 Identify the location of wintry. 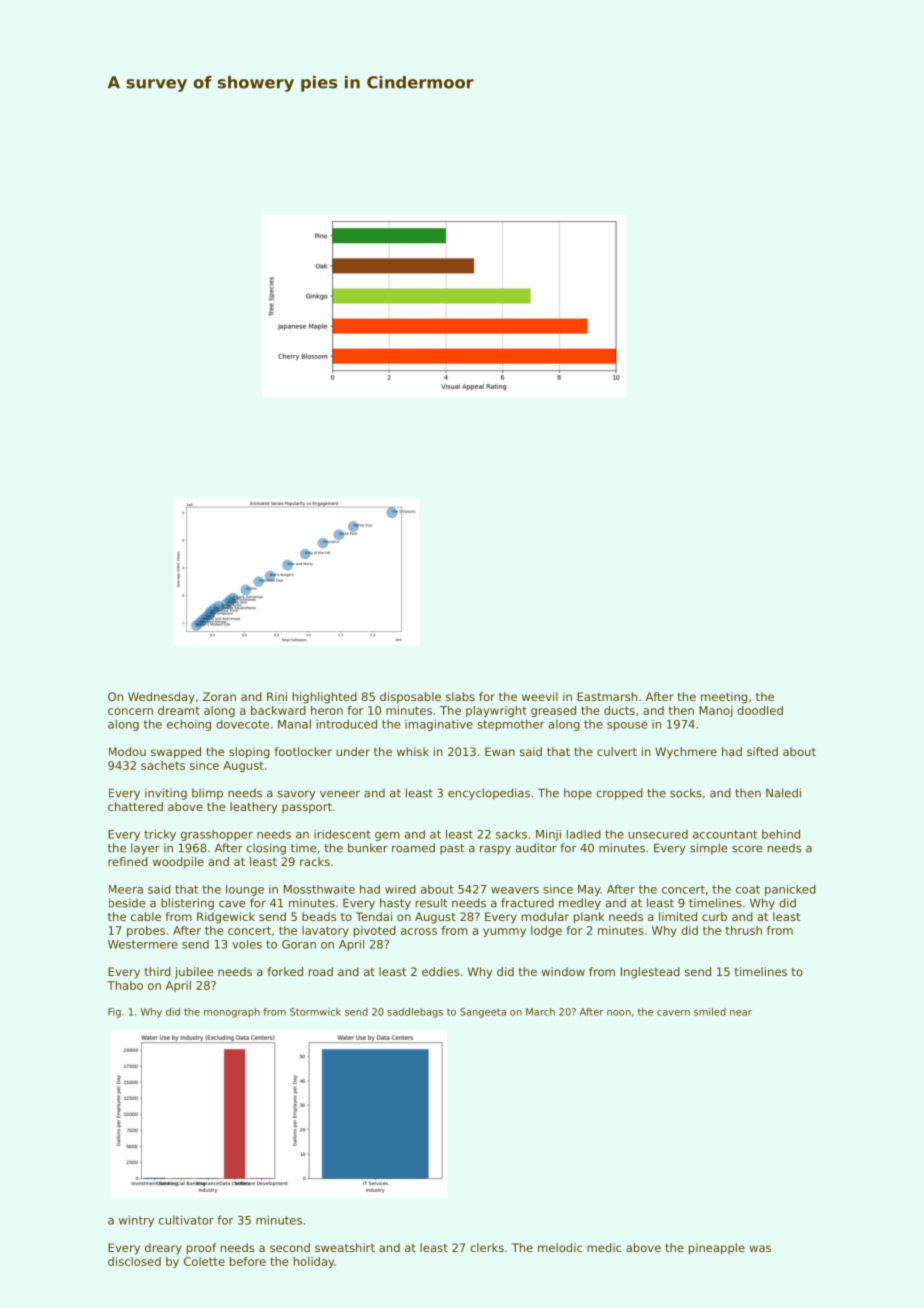
(136, 1221).
